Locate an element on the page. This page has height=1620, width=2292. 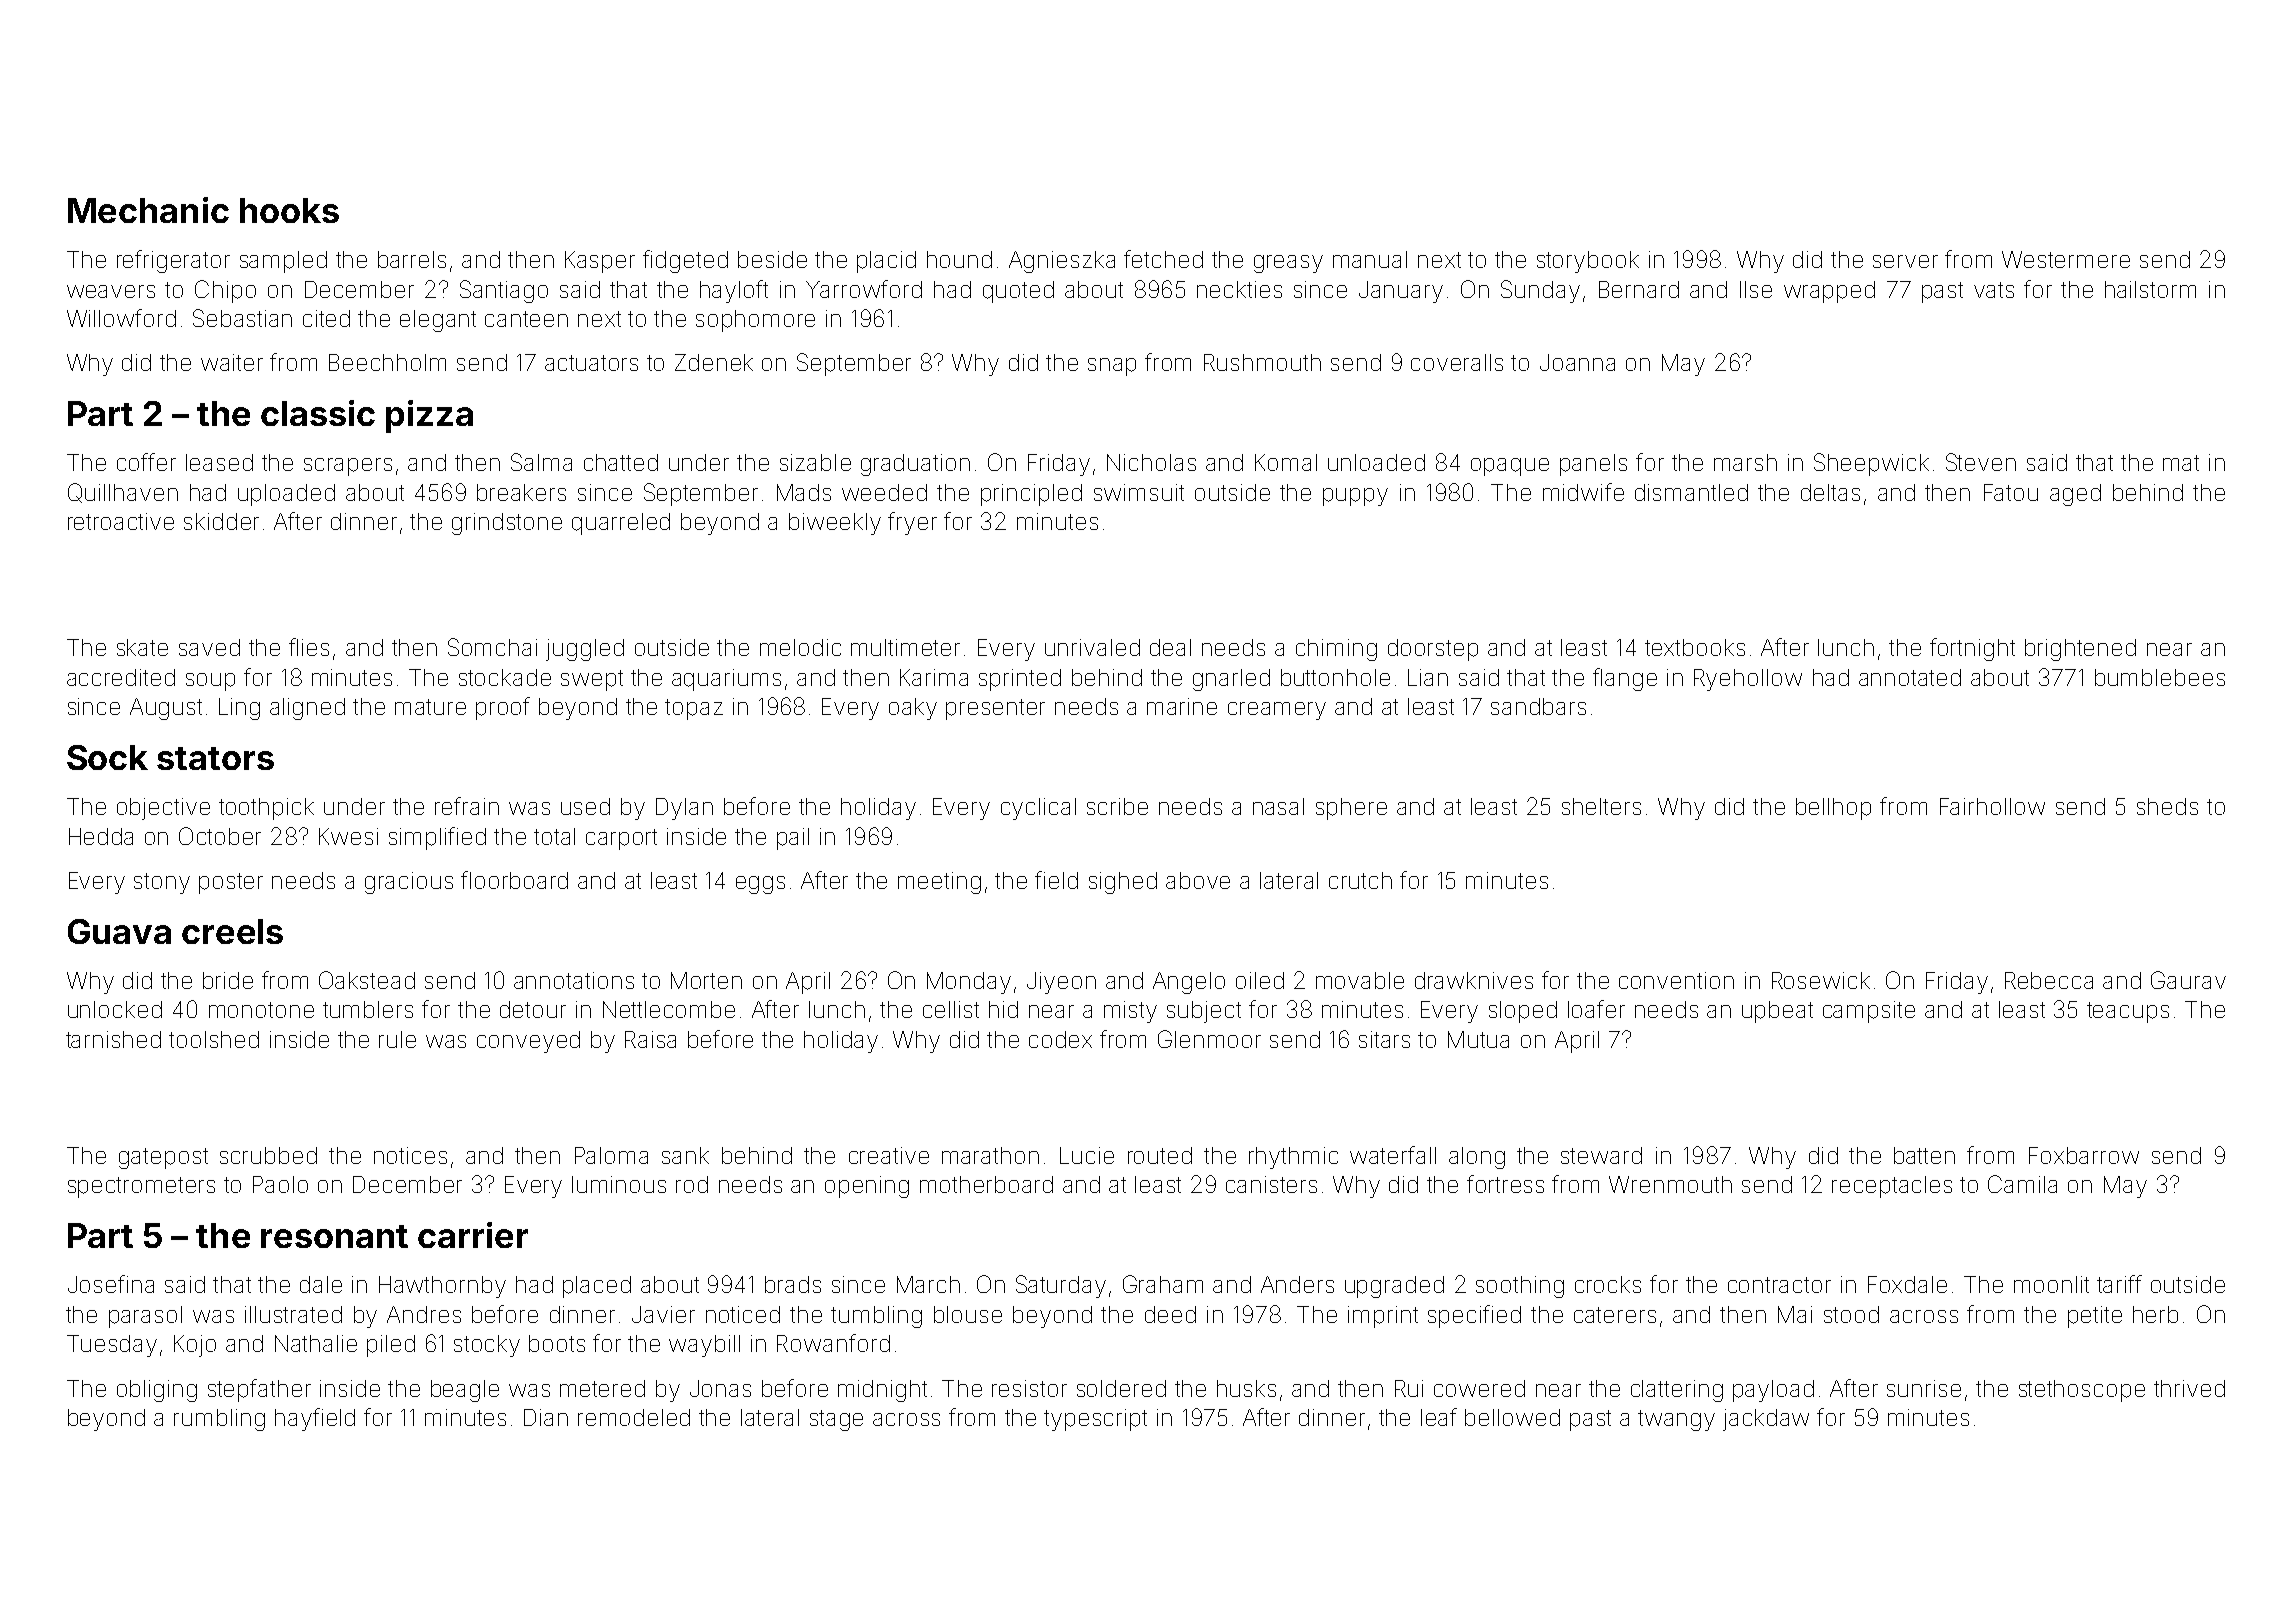
tarnished is located at coordinates (113, 1039).
